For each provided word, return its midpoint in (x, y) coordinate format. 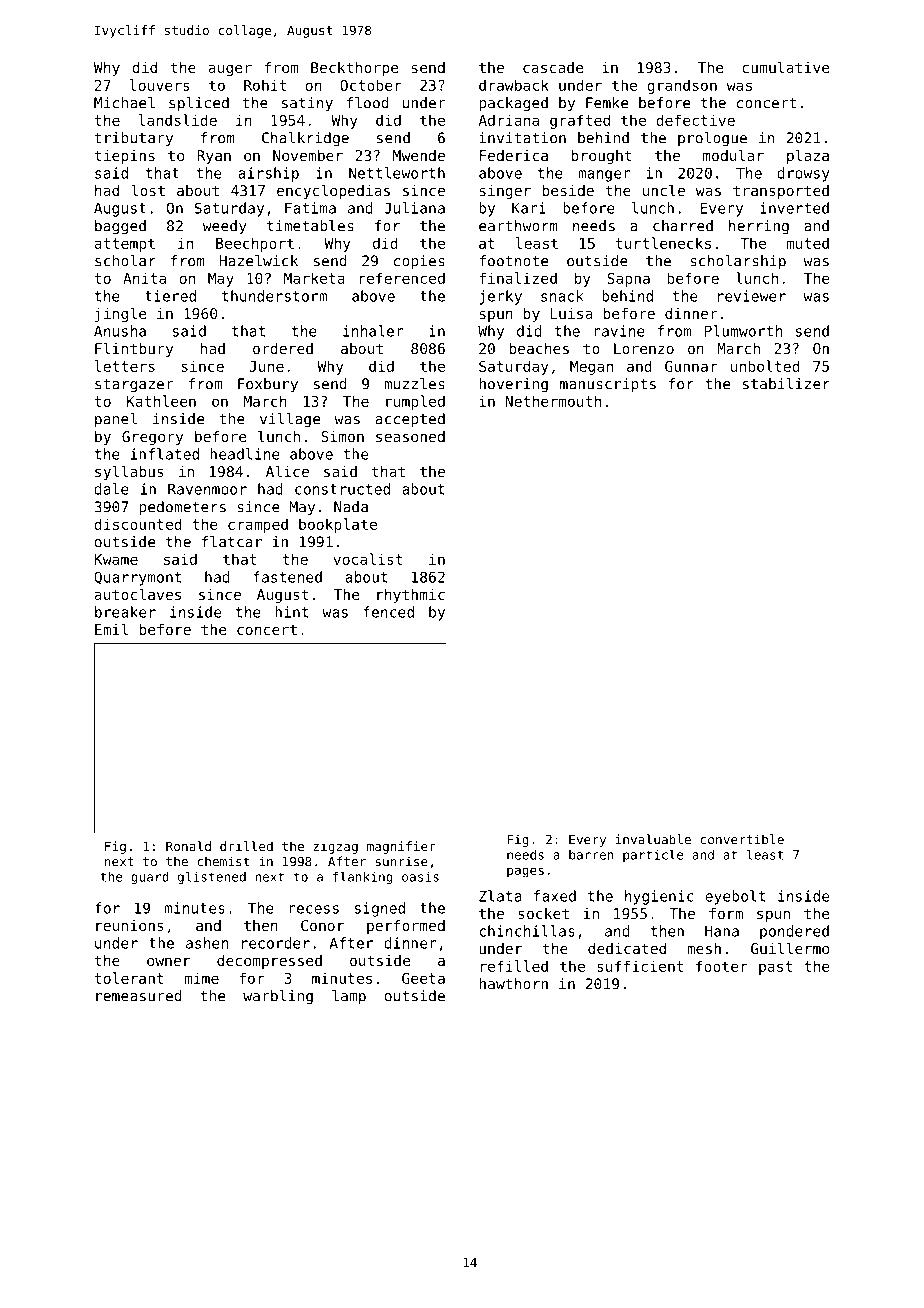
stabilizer (786, 384)
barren (591, 855)
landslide (178, 120)
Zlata (500, 896)
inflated (165, 454)
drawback (514, 85)
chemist (223, 861)
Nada (351, 507)
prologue (712, 139)
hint (292, 612)
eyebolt (735, 897)
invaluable (653, 839)
